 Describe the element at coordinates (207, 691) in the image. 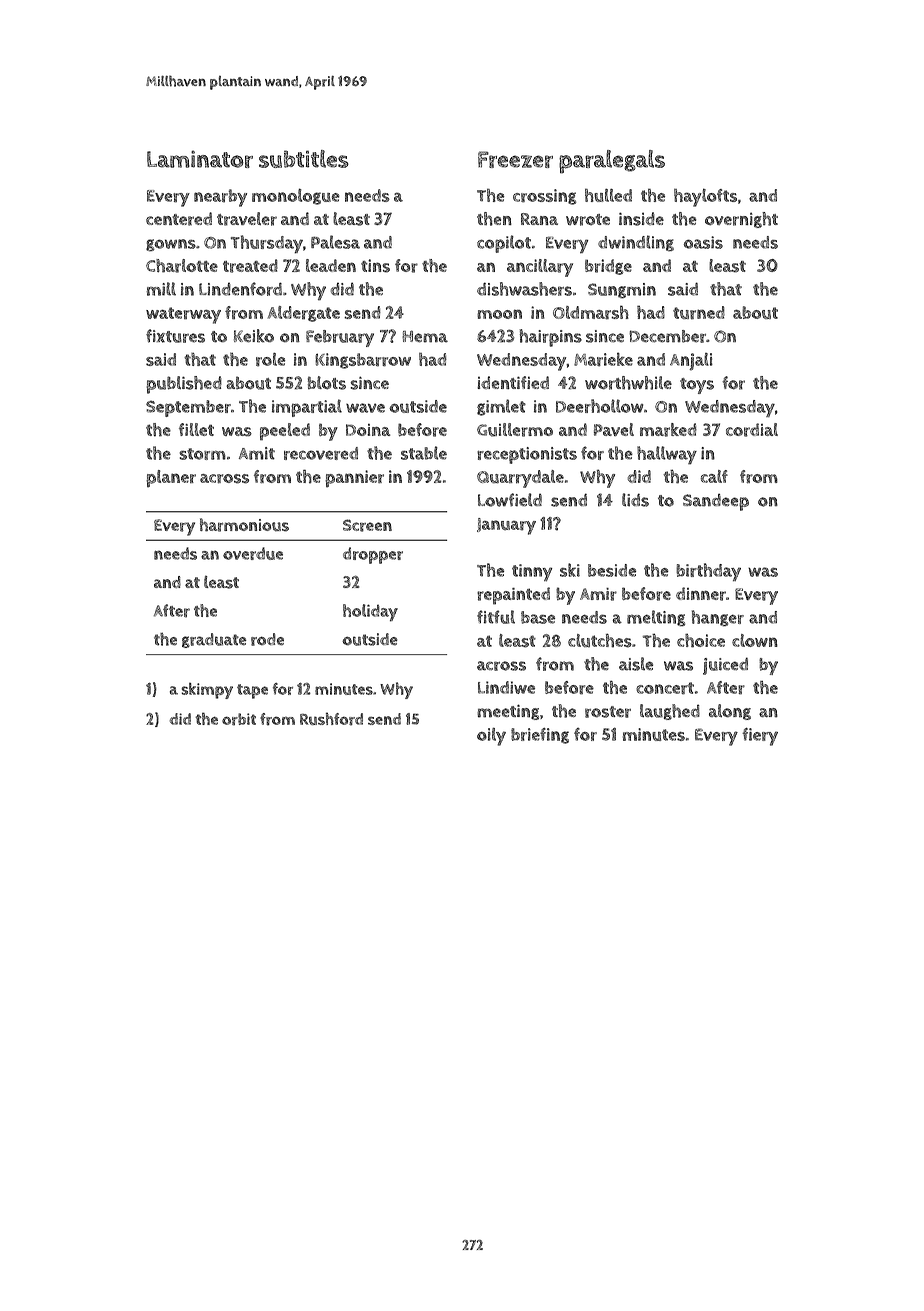

I see `skimpy` at that location.
